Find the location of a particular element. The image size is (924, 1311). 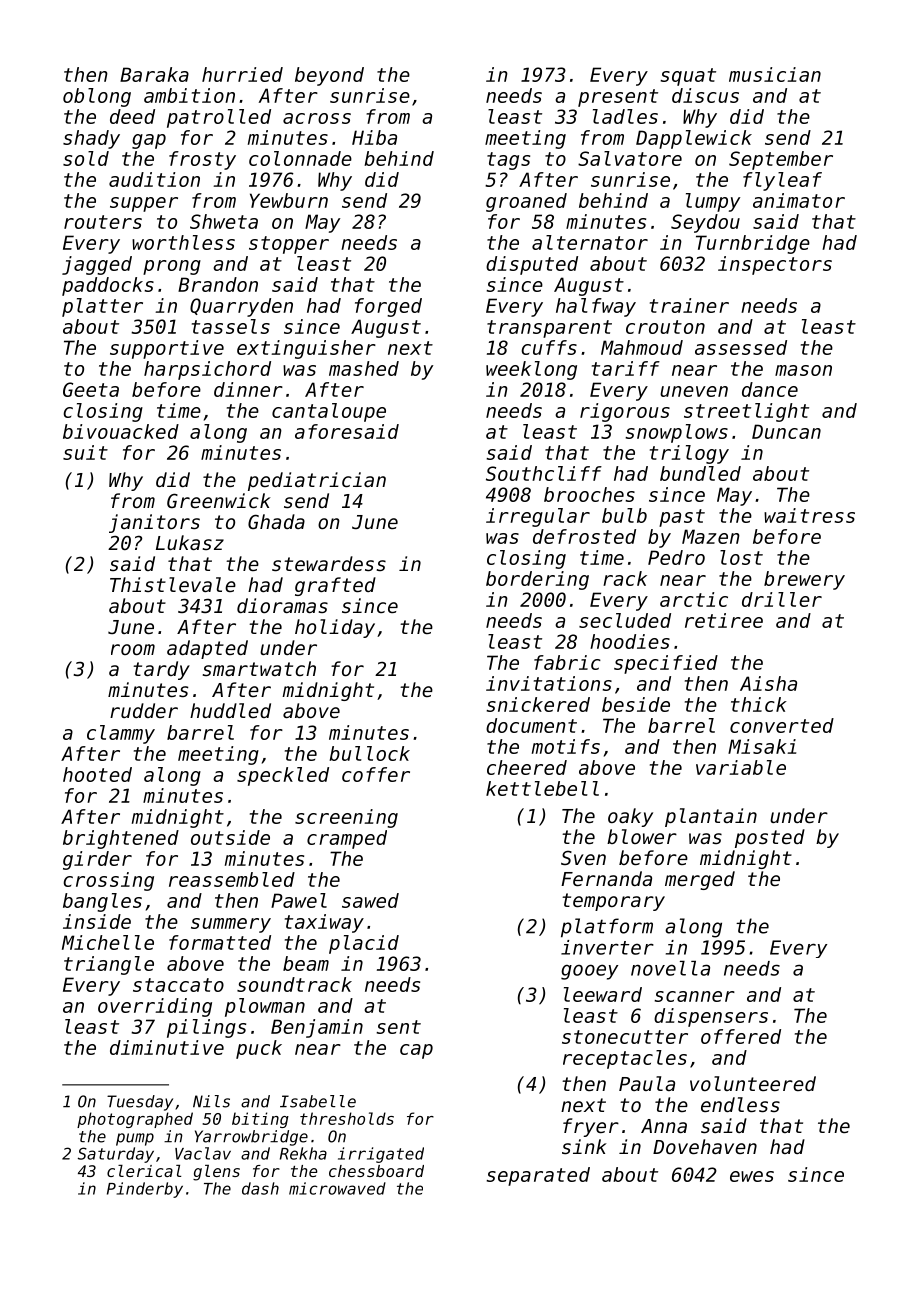

hooted is located at coordinates (97, 774).
